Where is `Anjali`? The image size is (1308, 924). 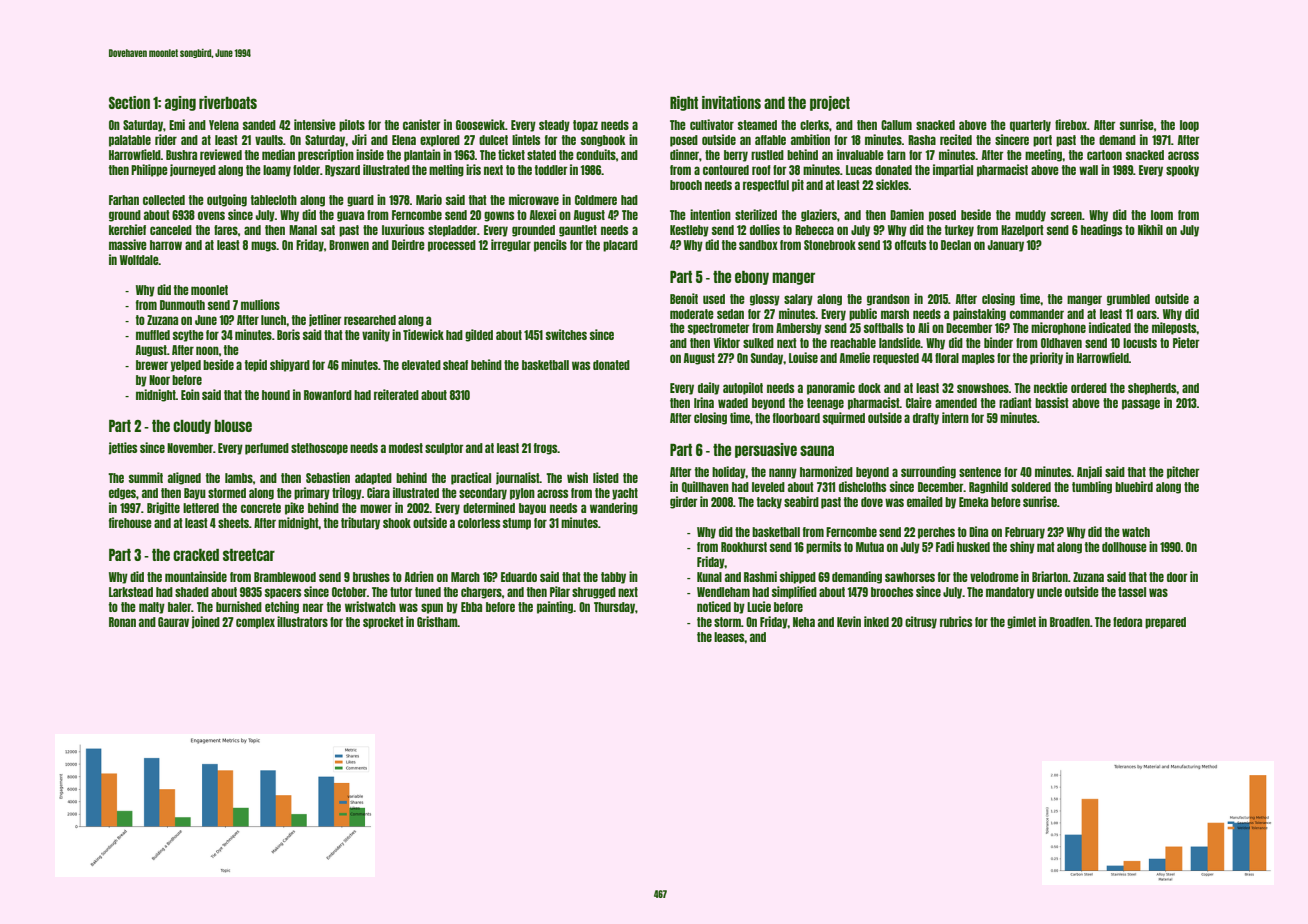 Anjali is located at coordinates (1089, 472).
